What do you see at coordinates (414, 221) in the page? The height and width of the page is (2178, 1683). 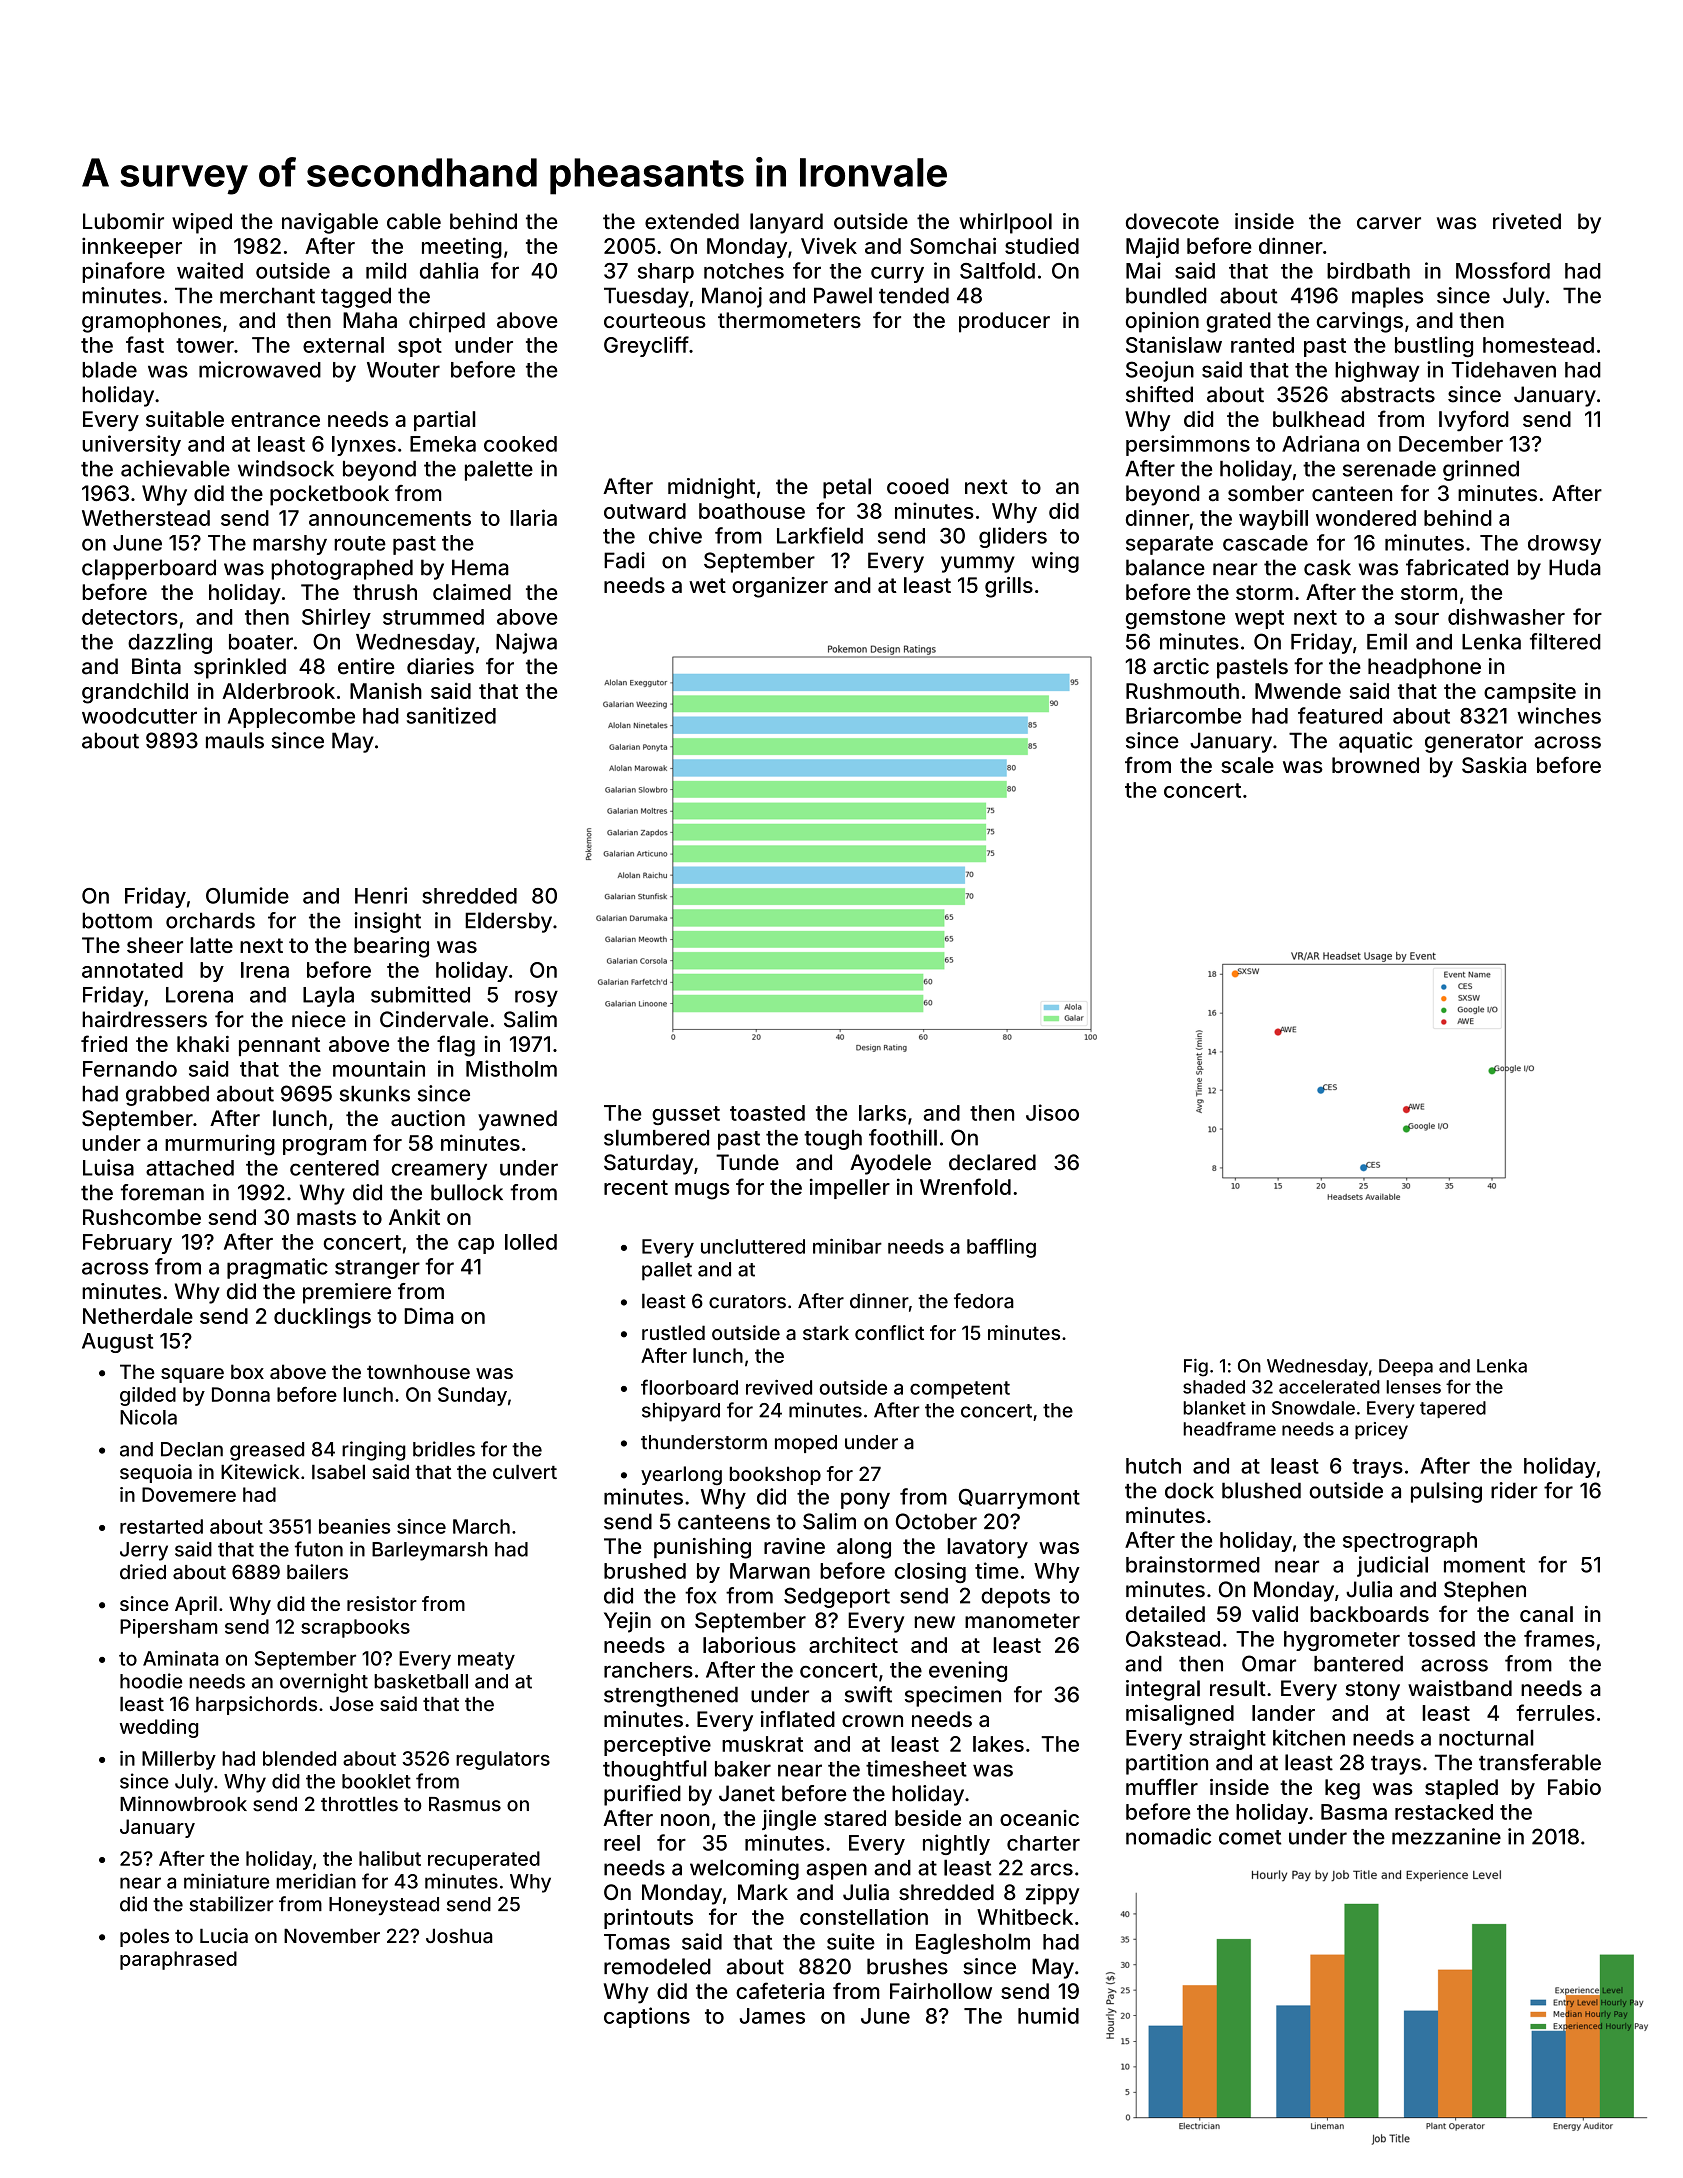 I see `cable` at bounding box center [414, 221].
